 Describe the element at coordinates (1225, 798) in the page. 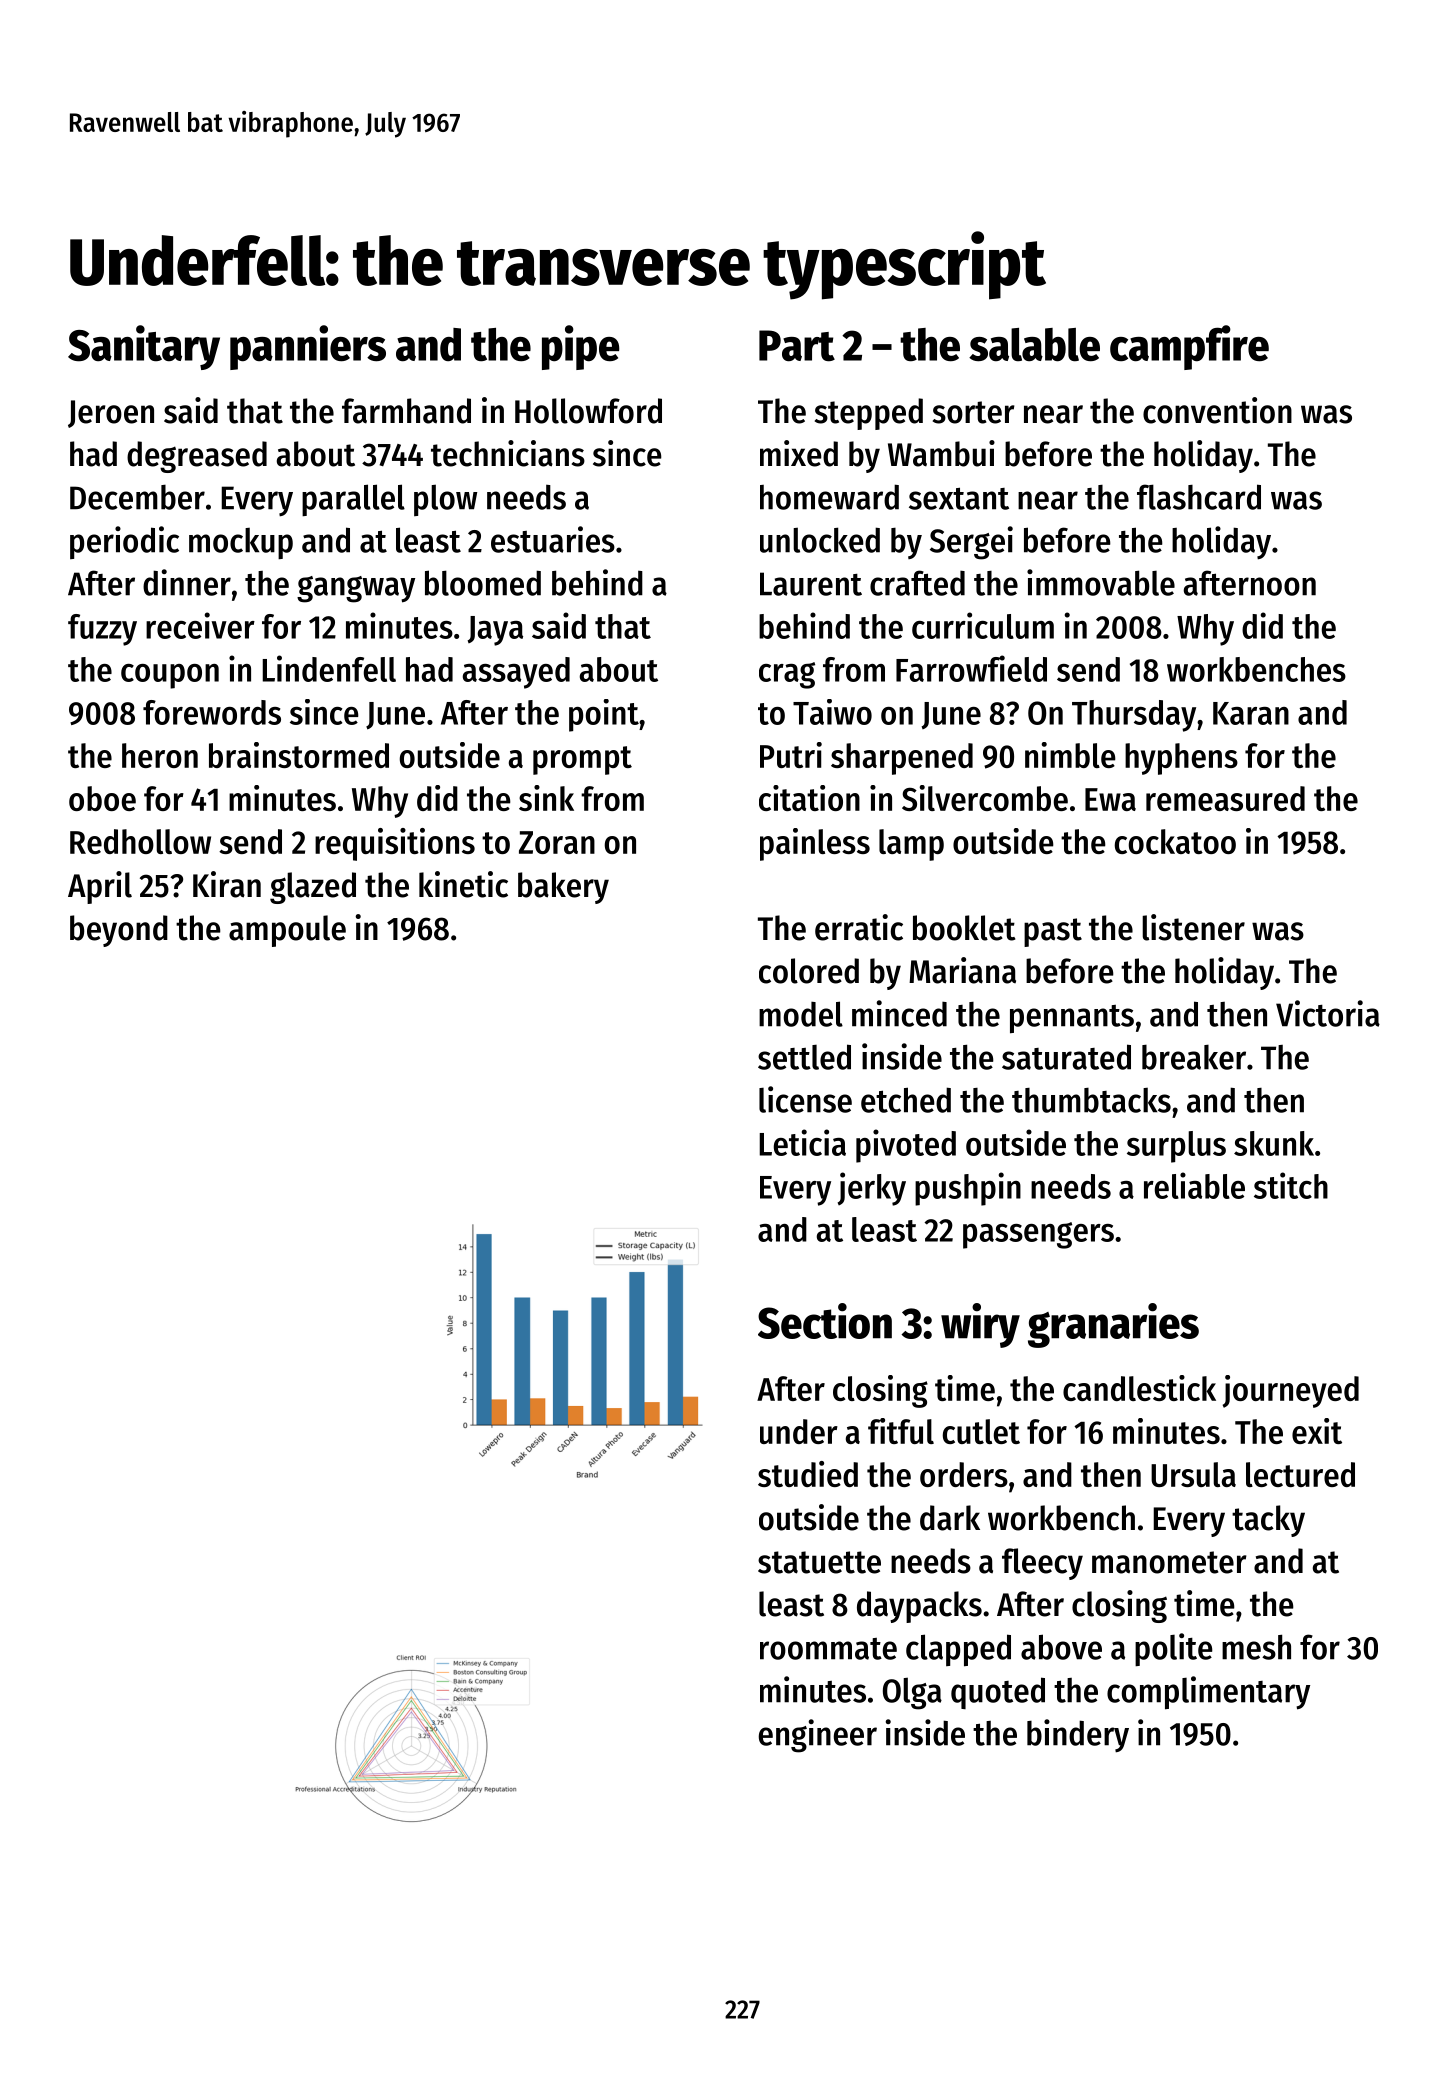

I see `remeasured` at that location.
